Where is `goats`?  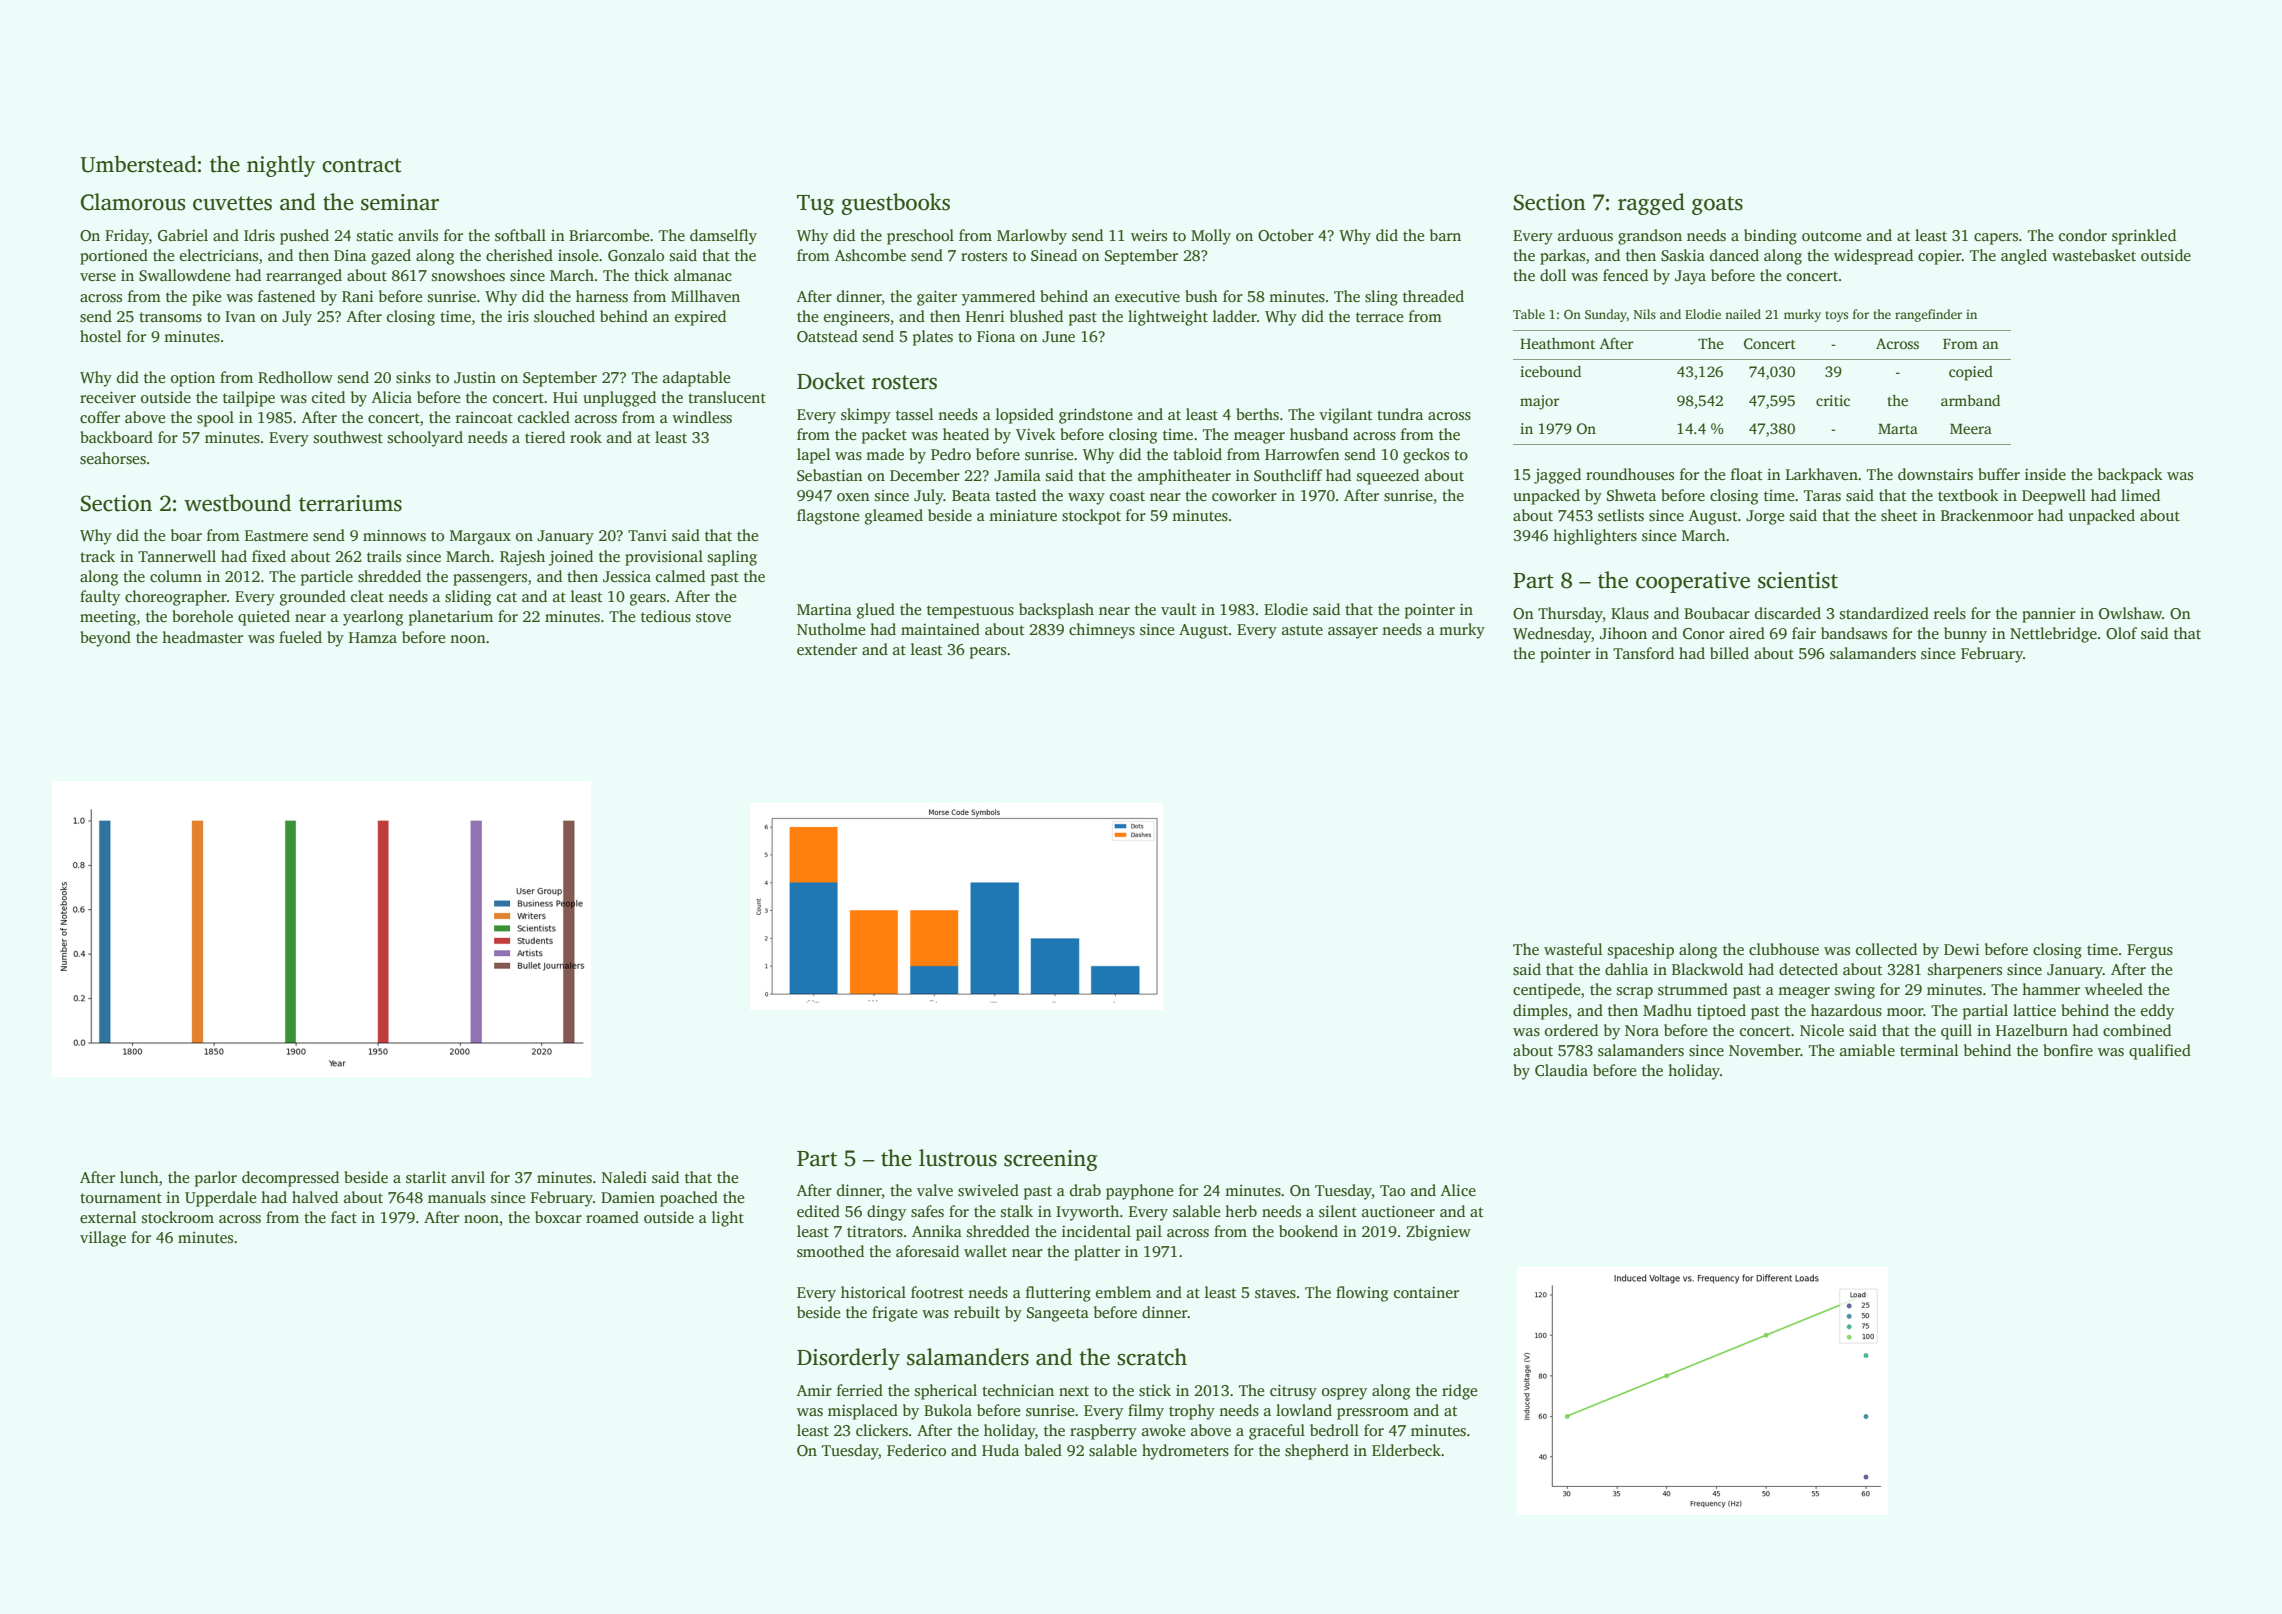
goats is located at coordinates (1717, 205).
